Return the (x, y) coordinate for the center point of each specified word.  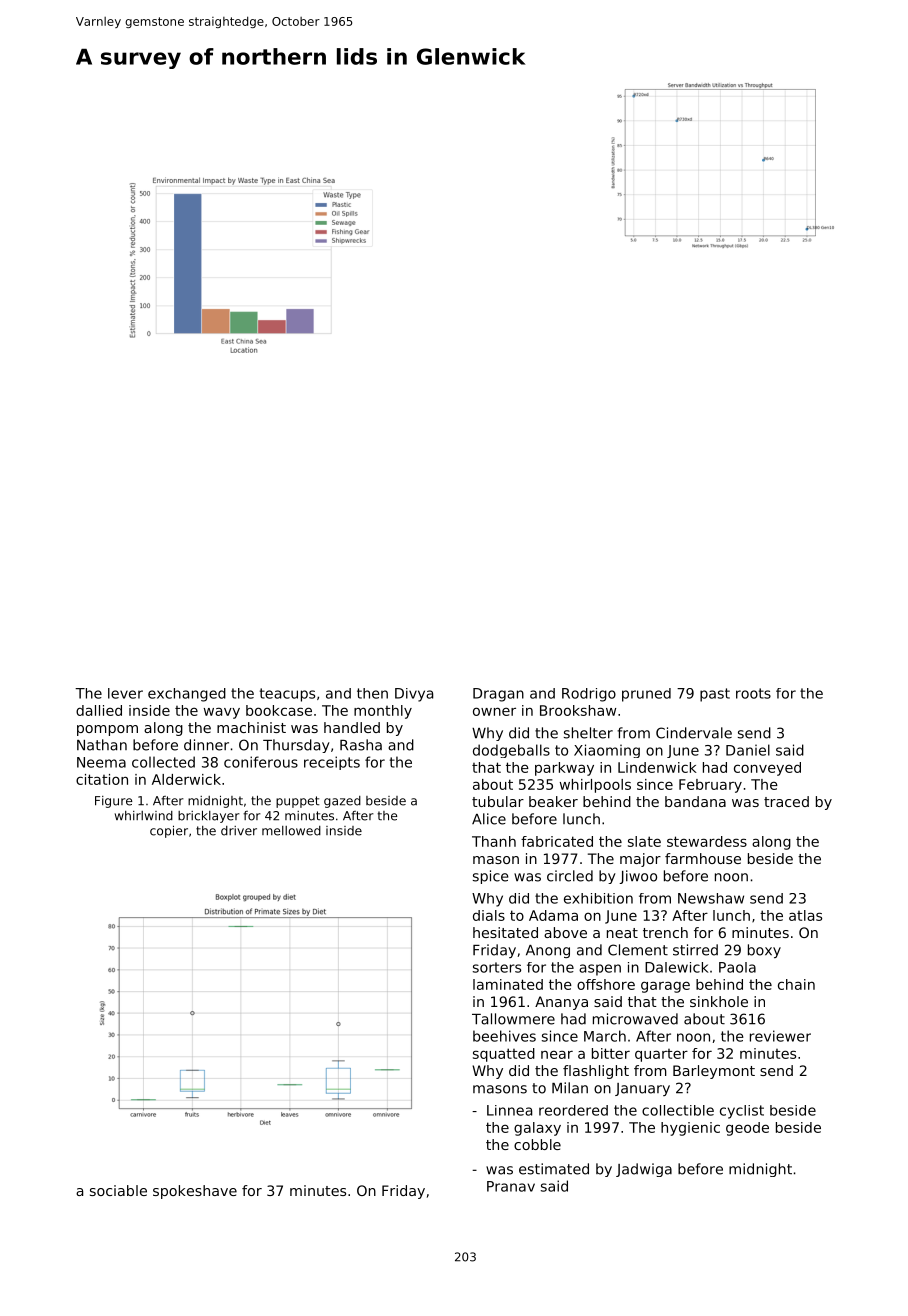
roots (753, 693)
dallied (99, 710)
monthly (383, 712)
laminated (508, 984)
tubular (498, 801)
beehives (504, 1036)
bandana (695, 801)
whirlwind (144, 816)
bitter (611, 1053)
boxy (764, 951)
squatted (504, 1055)
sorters (497, 967)
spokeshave (195, 1192)
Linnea (509, 1110)
